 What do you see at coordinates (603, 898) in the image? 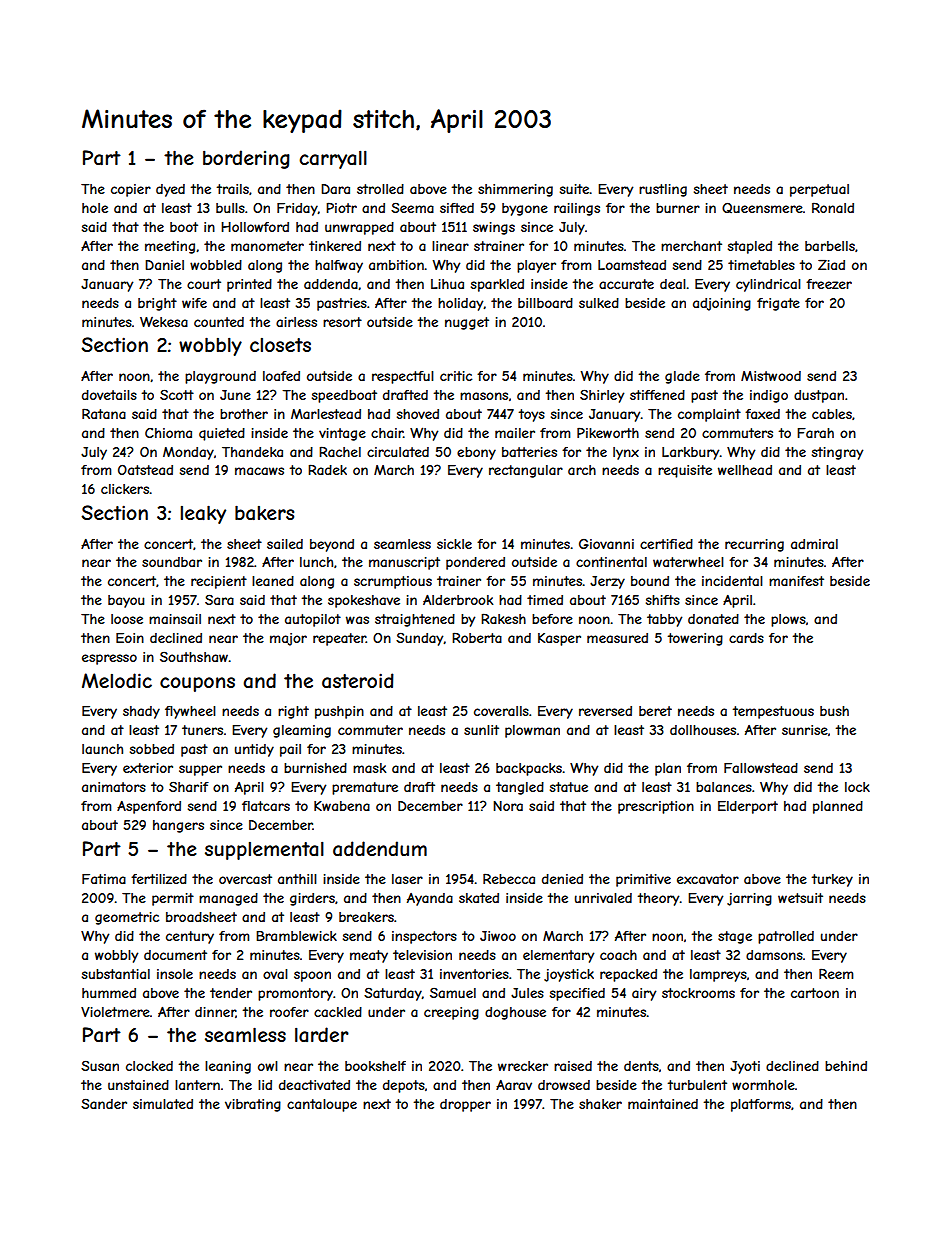
I see `unrivaled` at bounding box center [603, 898].
